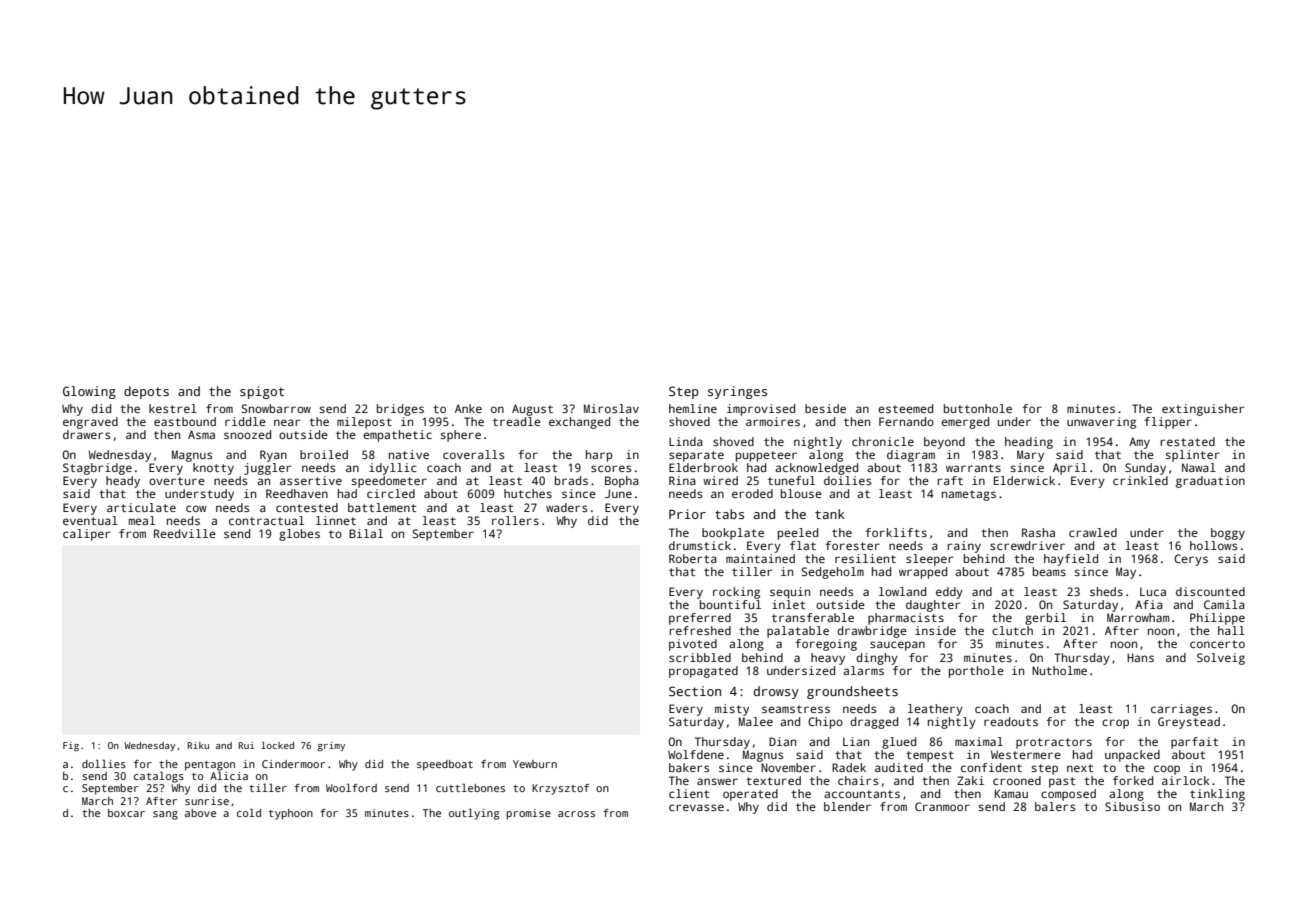  Describe the element at coordinates (277, 745) in the image. I see `locked` at that location.
